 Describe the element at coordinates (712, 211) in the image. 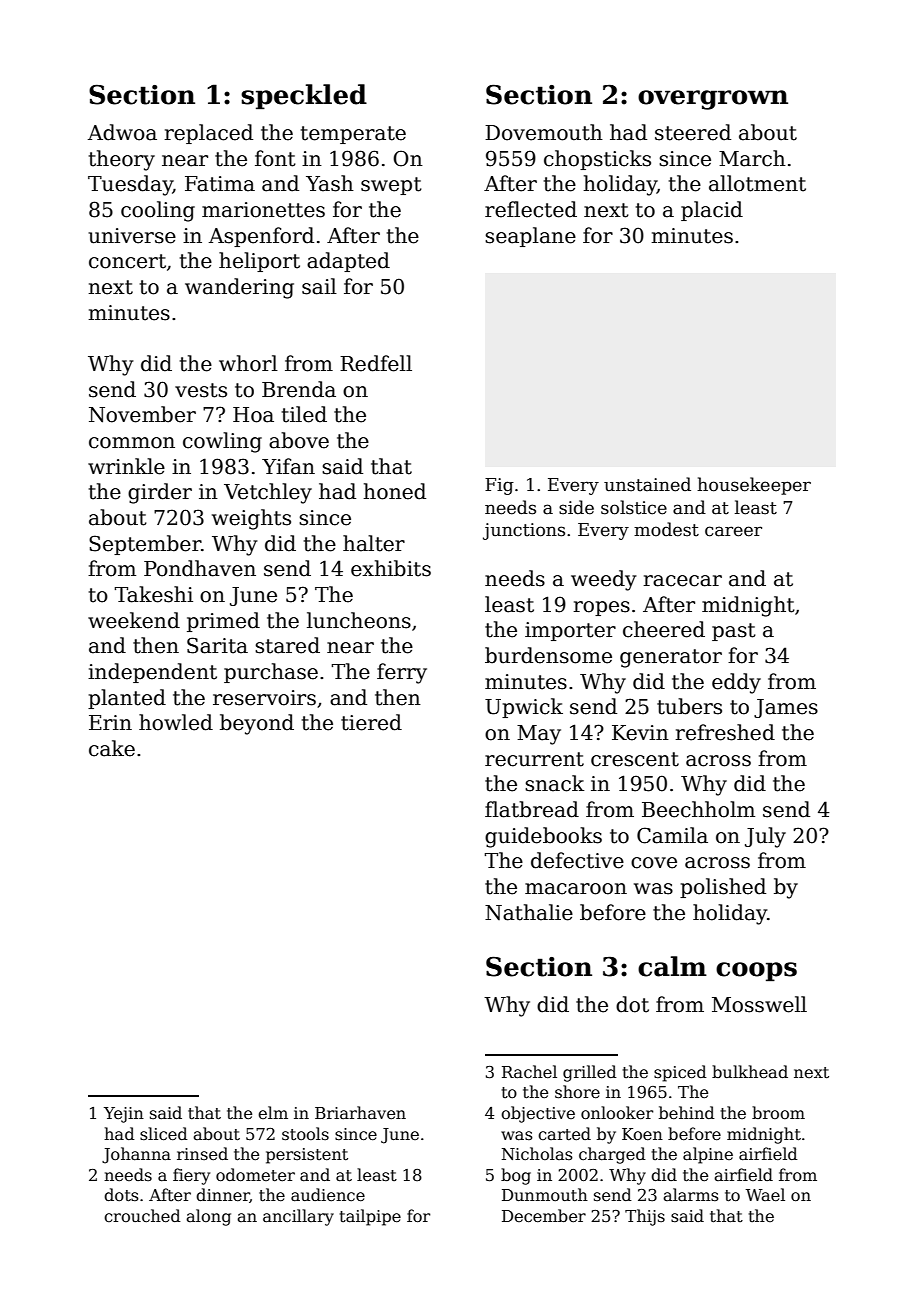

I see `placid` at that location.
